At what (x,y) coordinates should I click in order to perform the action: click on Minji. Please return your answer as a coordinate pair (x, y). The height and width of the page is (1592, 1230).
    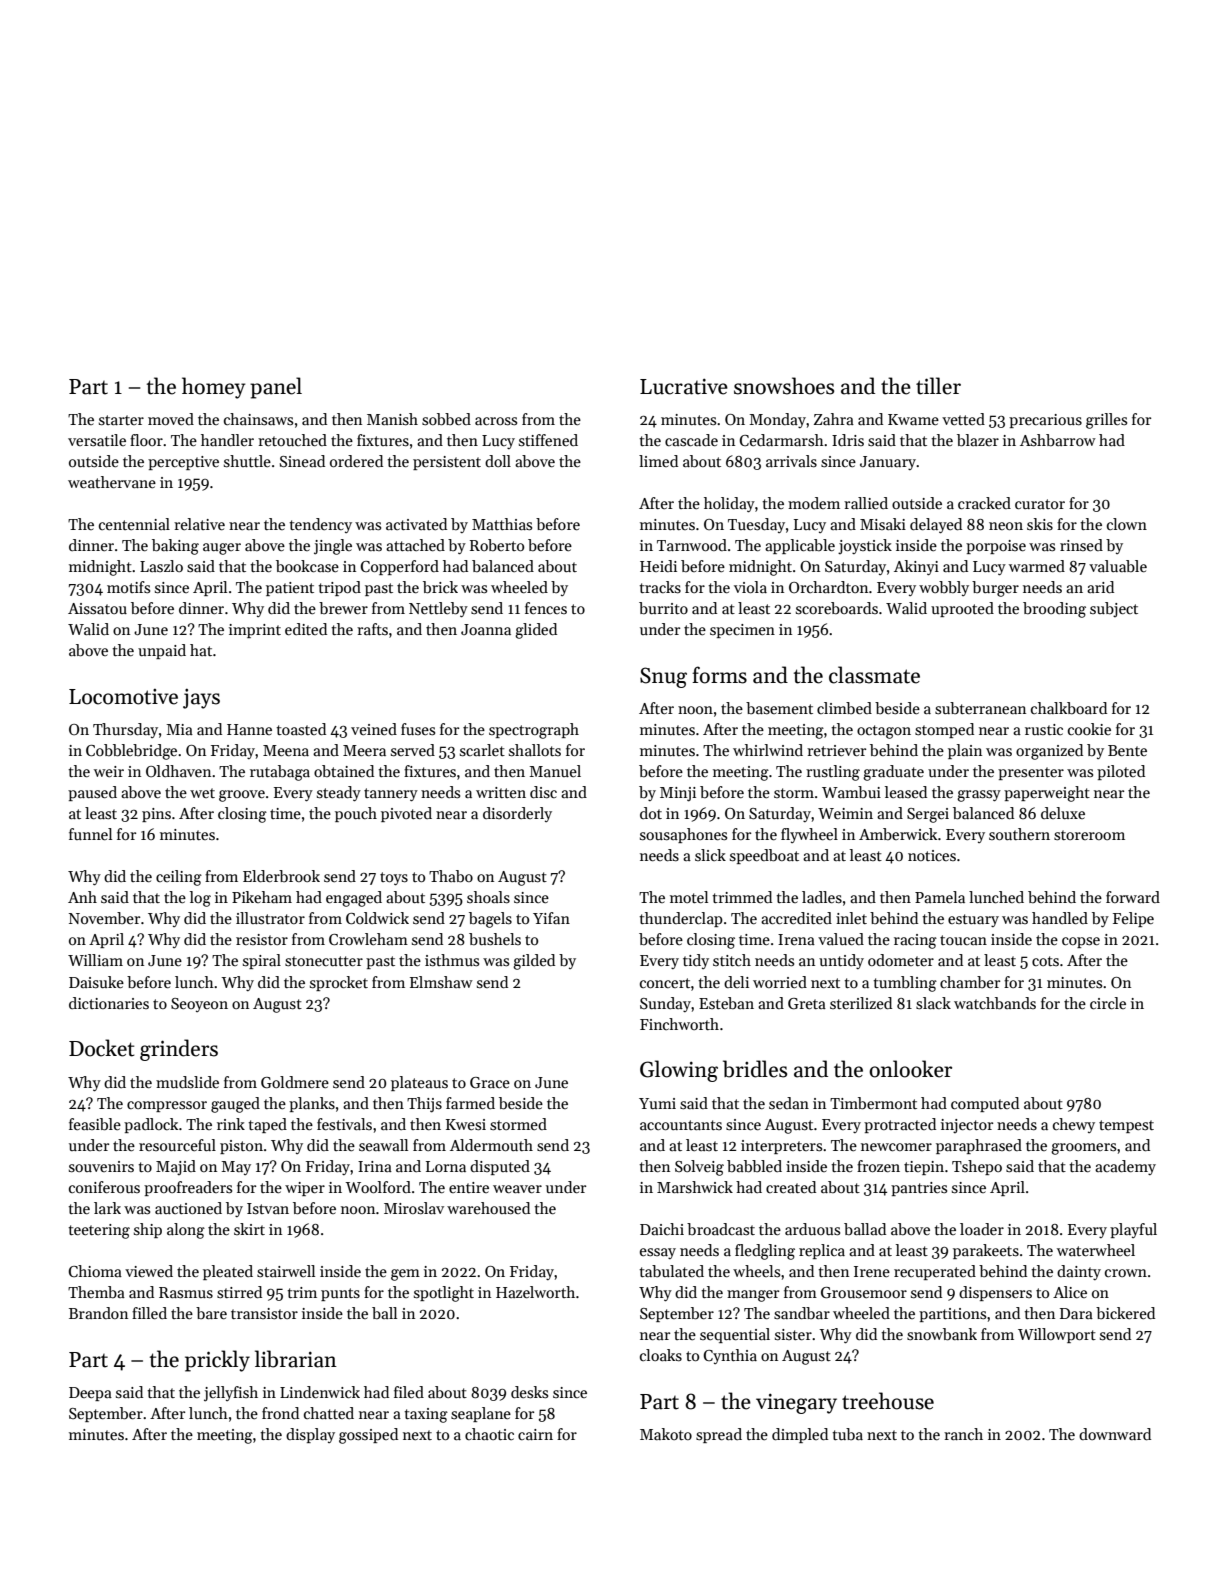
    Looking at the image, I should click on (678, 794).
